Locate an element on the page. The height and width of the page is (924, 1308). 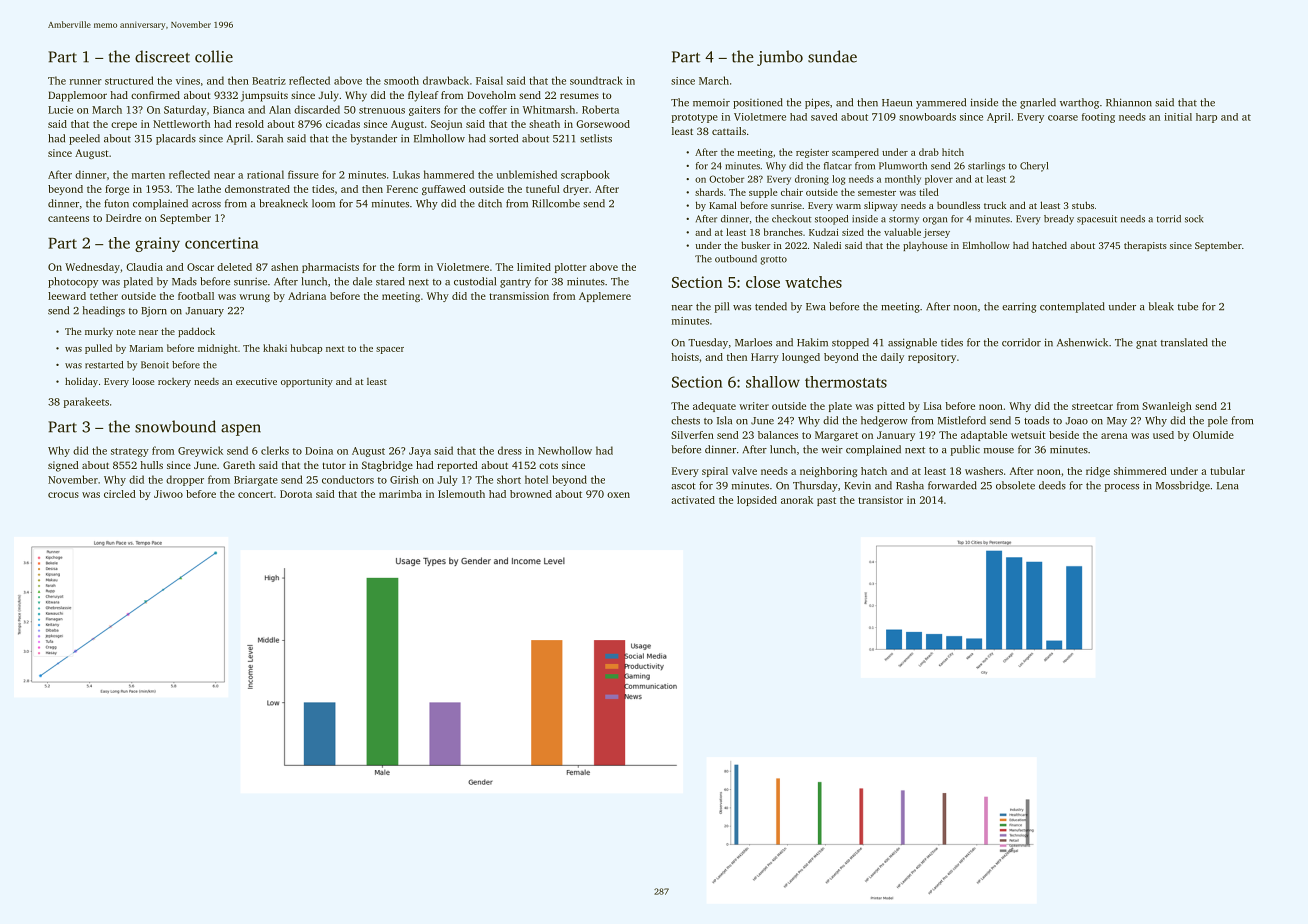
jumbo is located at coordinates (780, 58).
